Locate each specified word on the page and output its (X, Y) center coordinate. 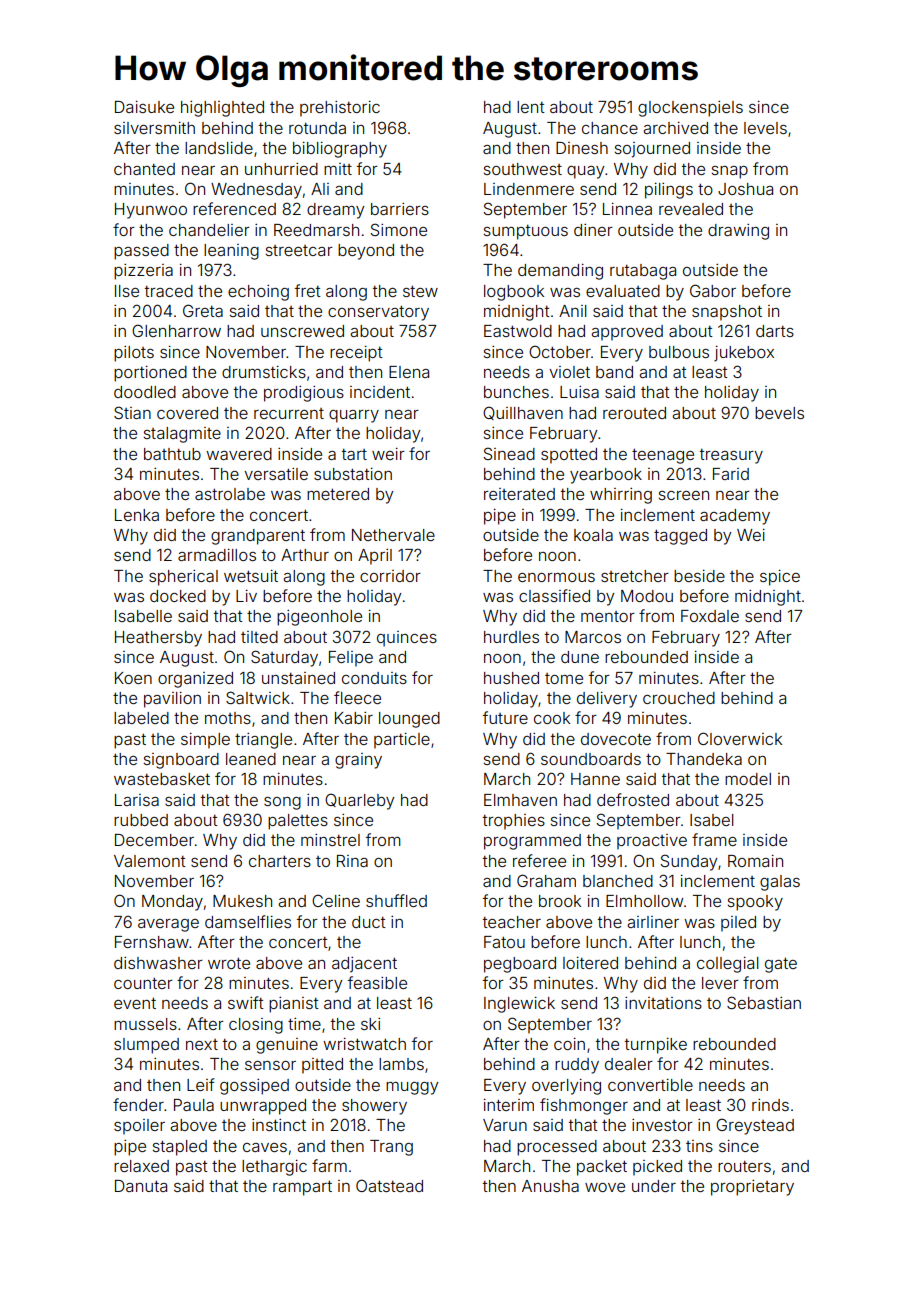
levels (765, 128)
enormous (556, 577)
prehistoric (340, 109)
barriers (400, 209)
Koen (133, 678)
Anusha (550, 1186)
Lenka (137, 515)
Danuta (141, 1186)
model (748, 779)
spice (780, 578)
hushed (511, 678)
